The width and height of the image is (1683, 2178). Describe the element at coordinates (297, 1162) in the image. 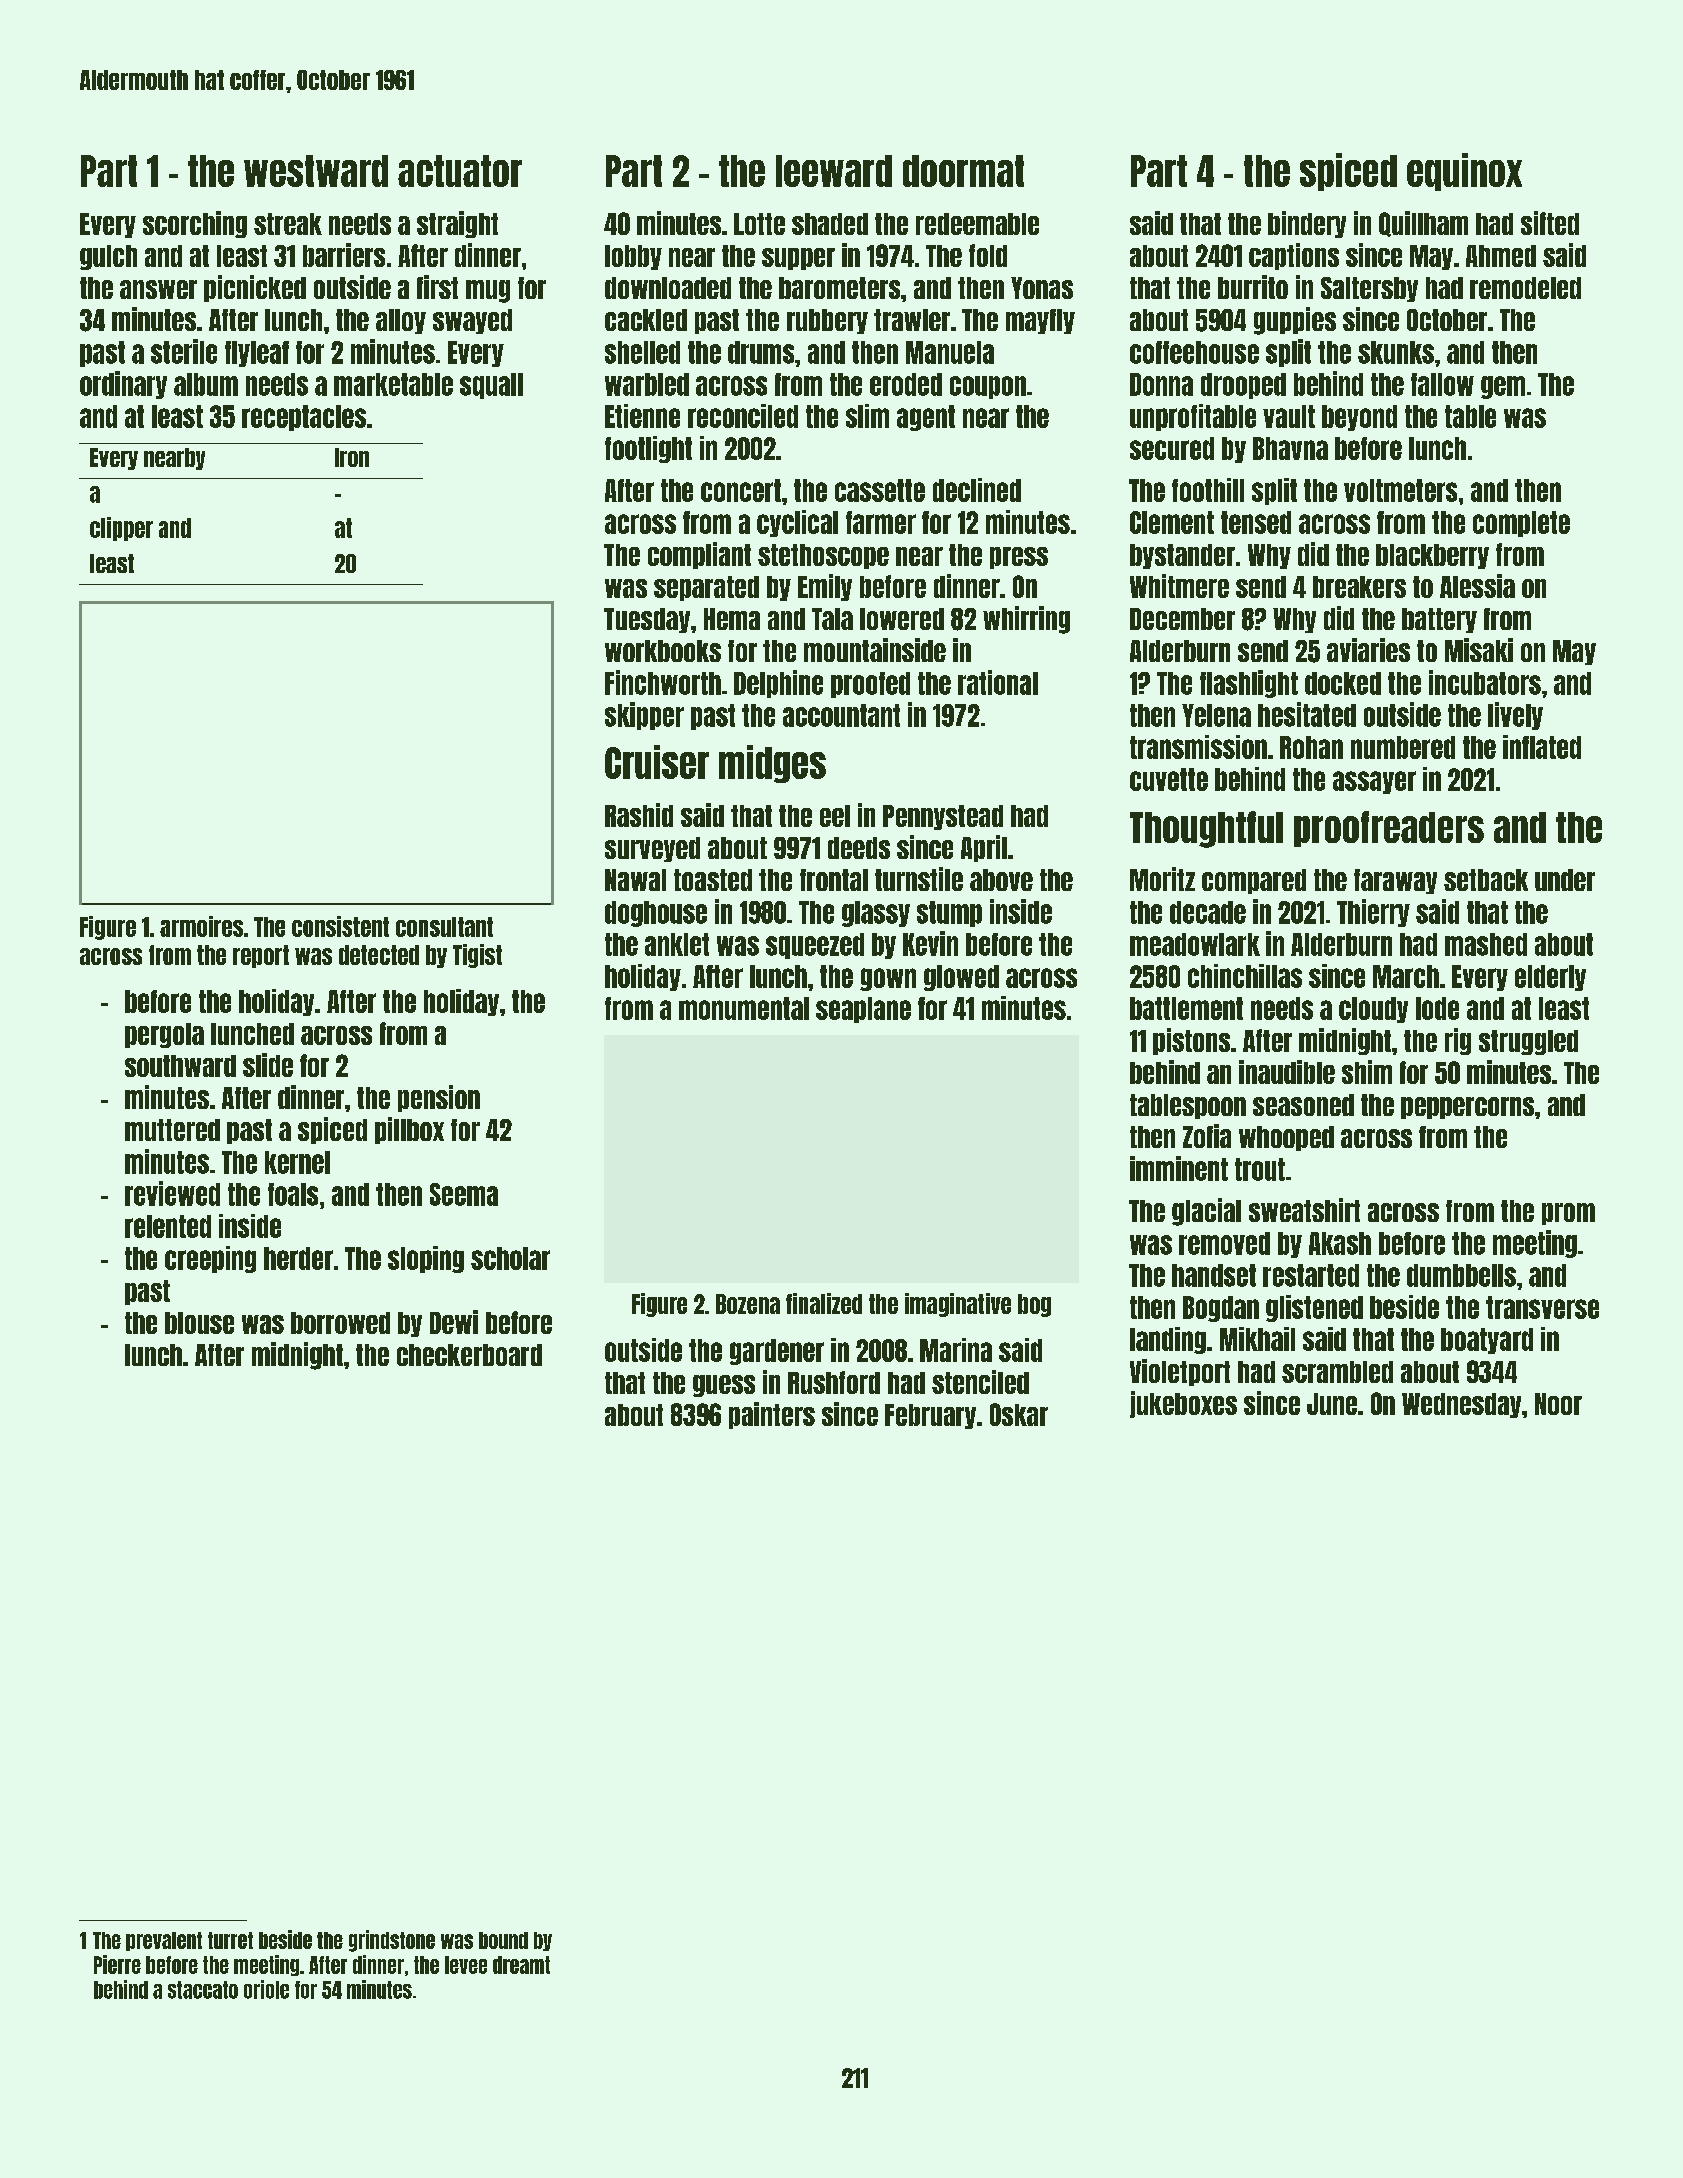

I see `kernel` at that location.
